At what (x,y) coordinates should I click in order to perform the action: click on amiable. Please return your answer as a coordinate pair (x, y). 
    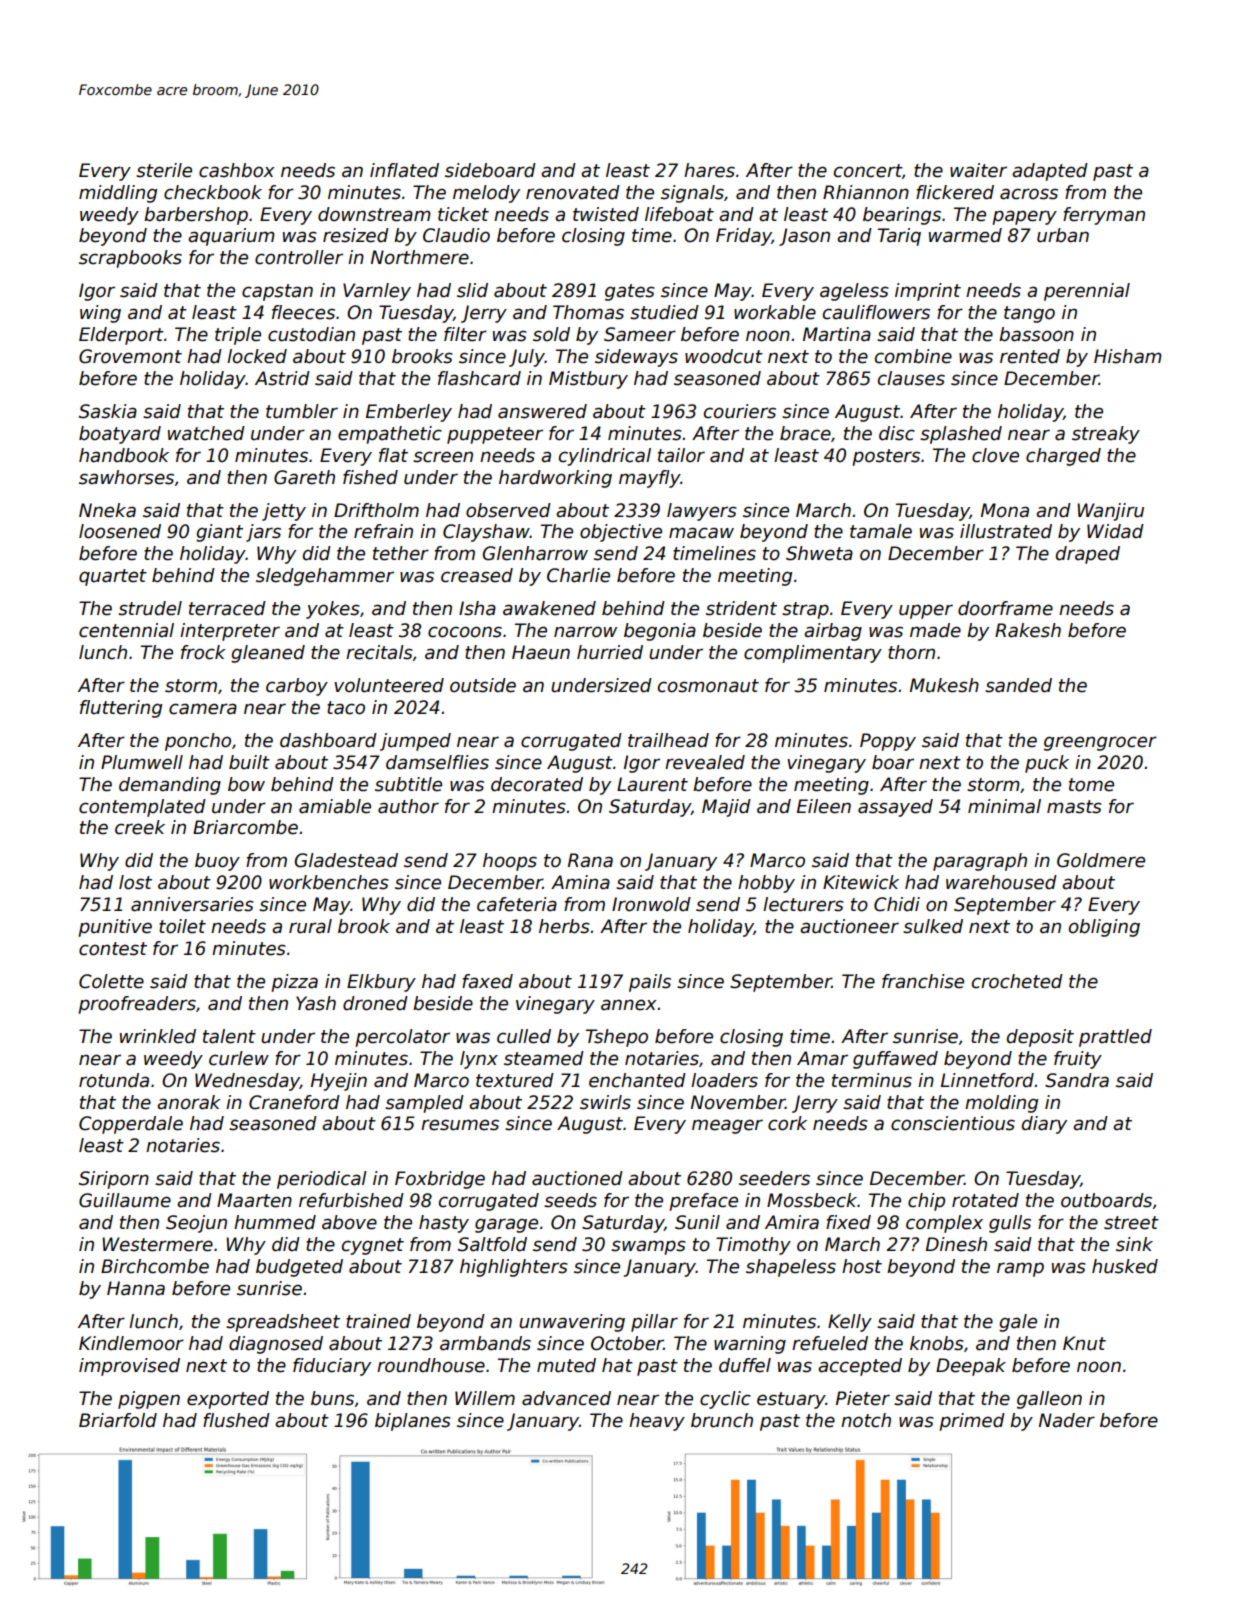
    Looking at the image, I should click on (335, 806).
